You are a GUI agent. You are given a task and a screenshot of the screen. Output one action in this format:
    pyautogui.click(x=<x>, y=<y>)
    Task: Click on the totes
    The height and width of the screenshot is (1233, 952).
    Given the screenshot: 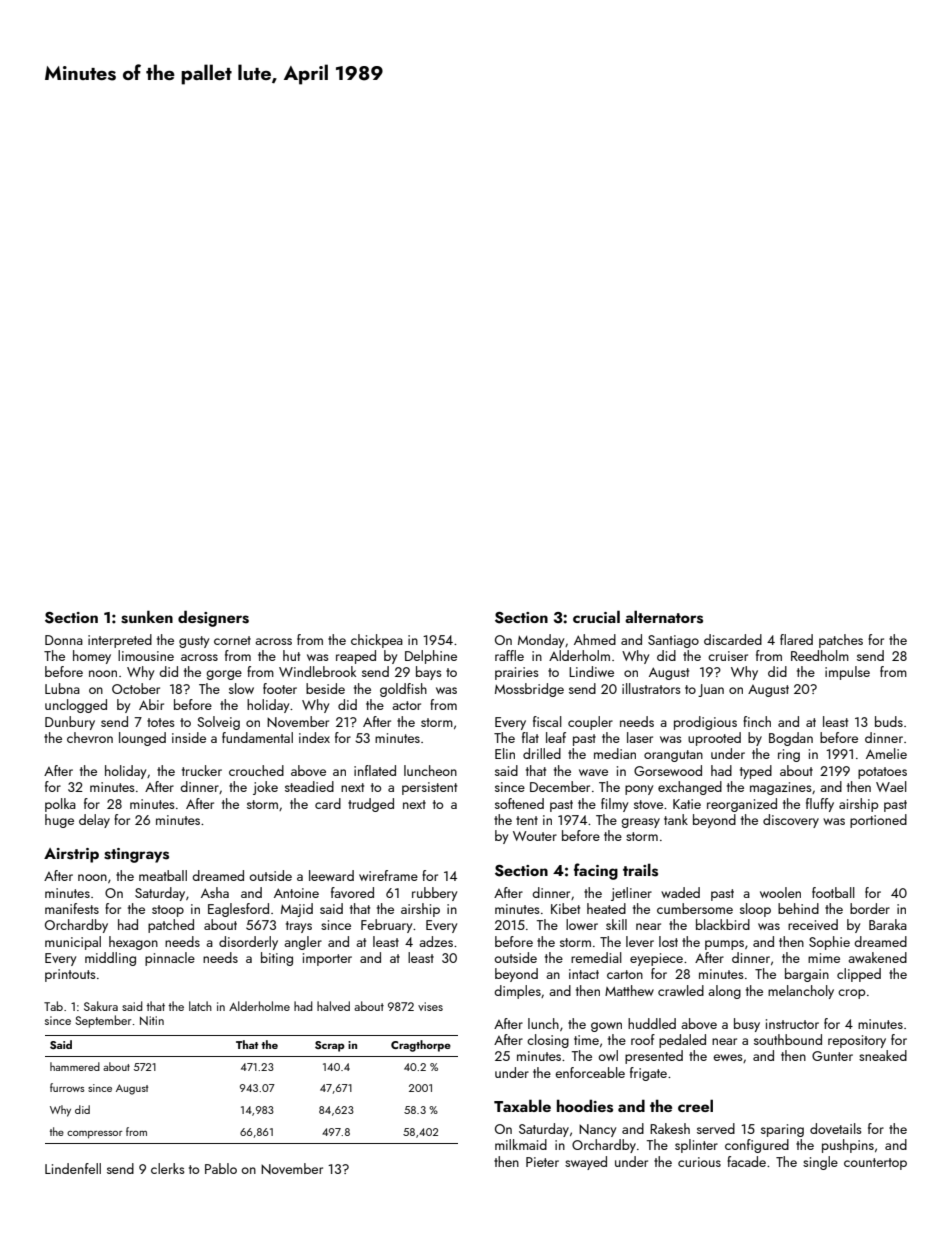 What is the action you would take?
    pyautogui.click(x=160, y=722)
